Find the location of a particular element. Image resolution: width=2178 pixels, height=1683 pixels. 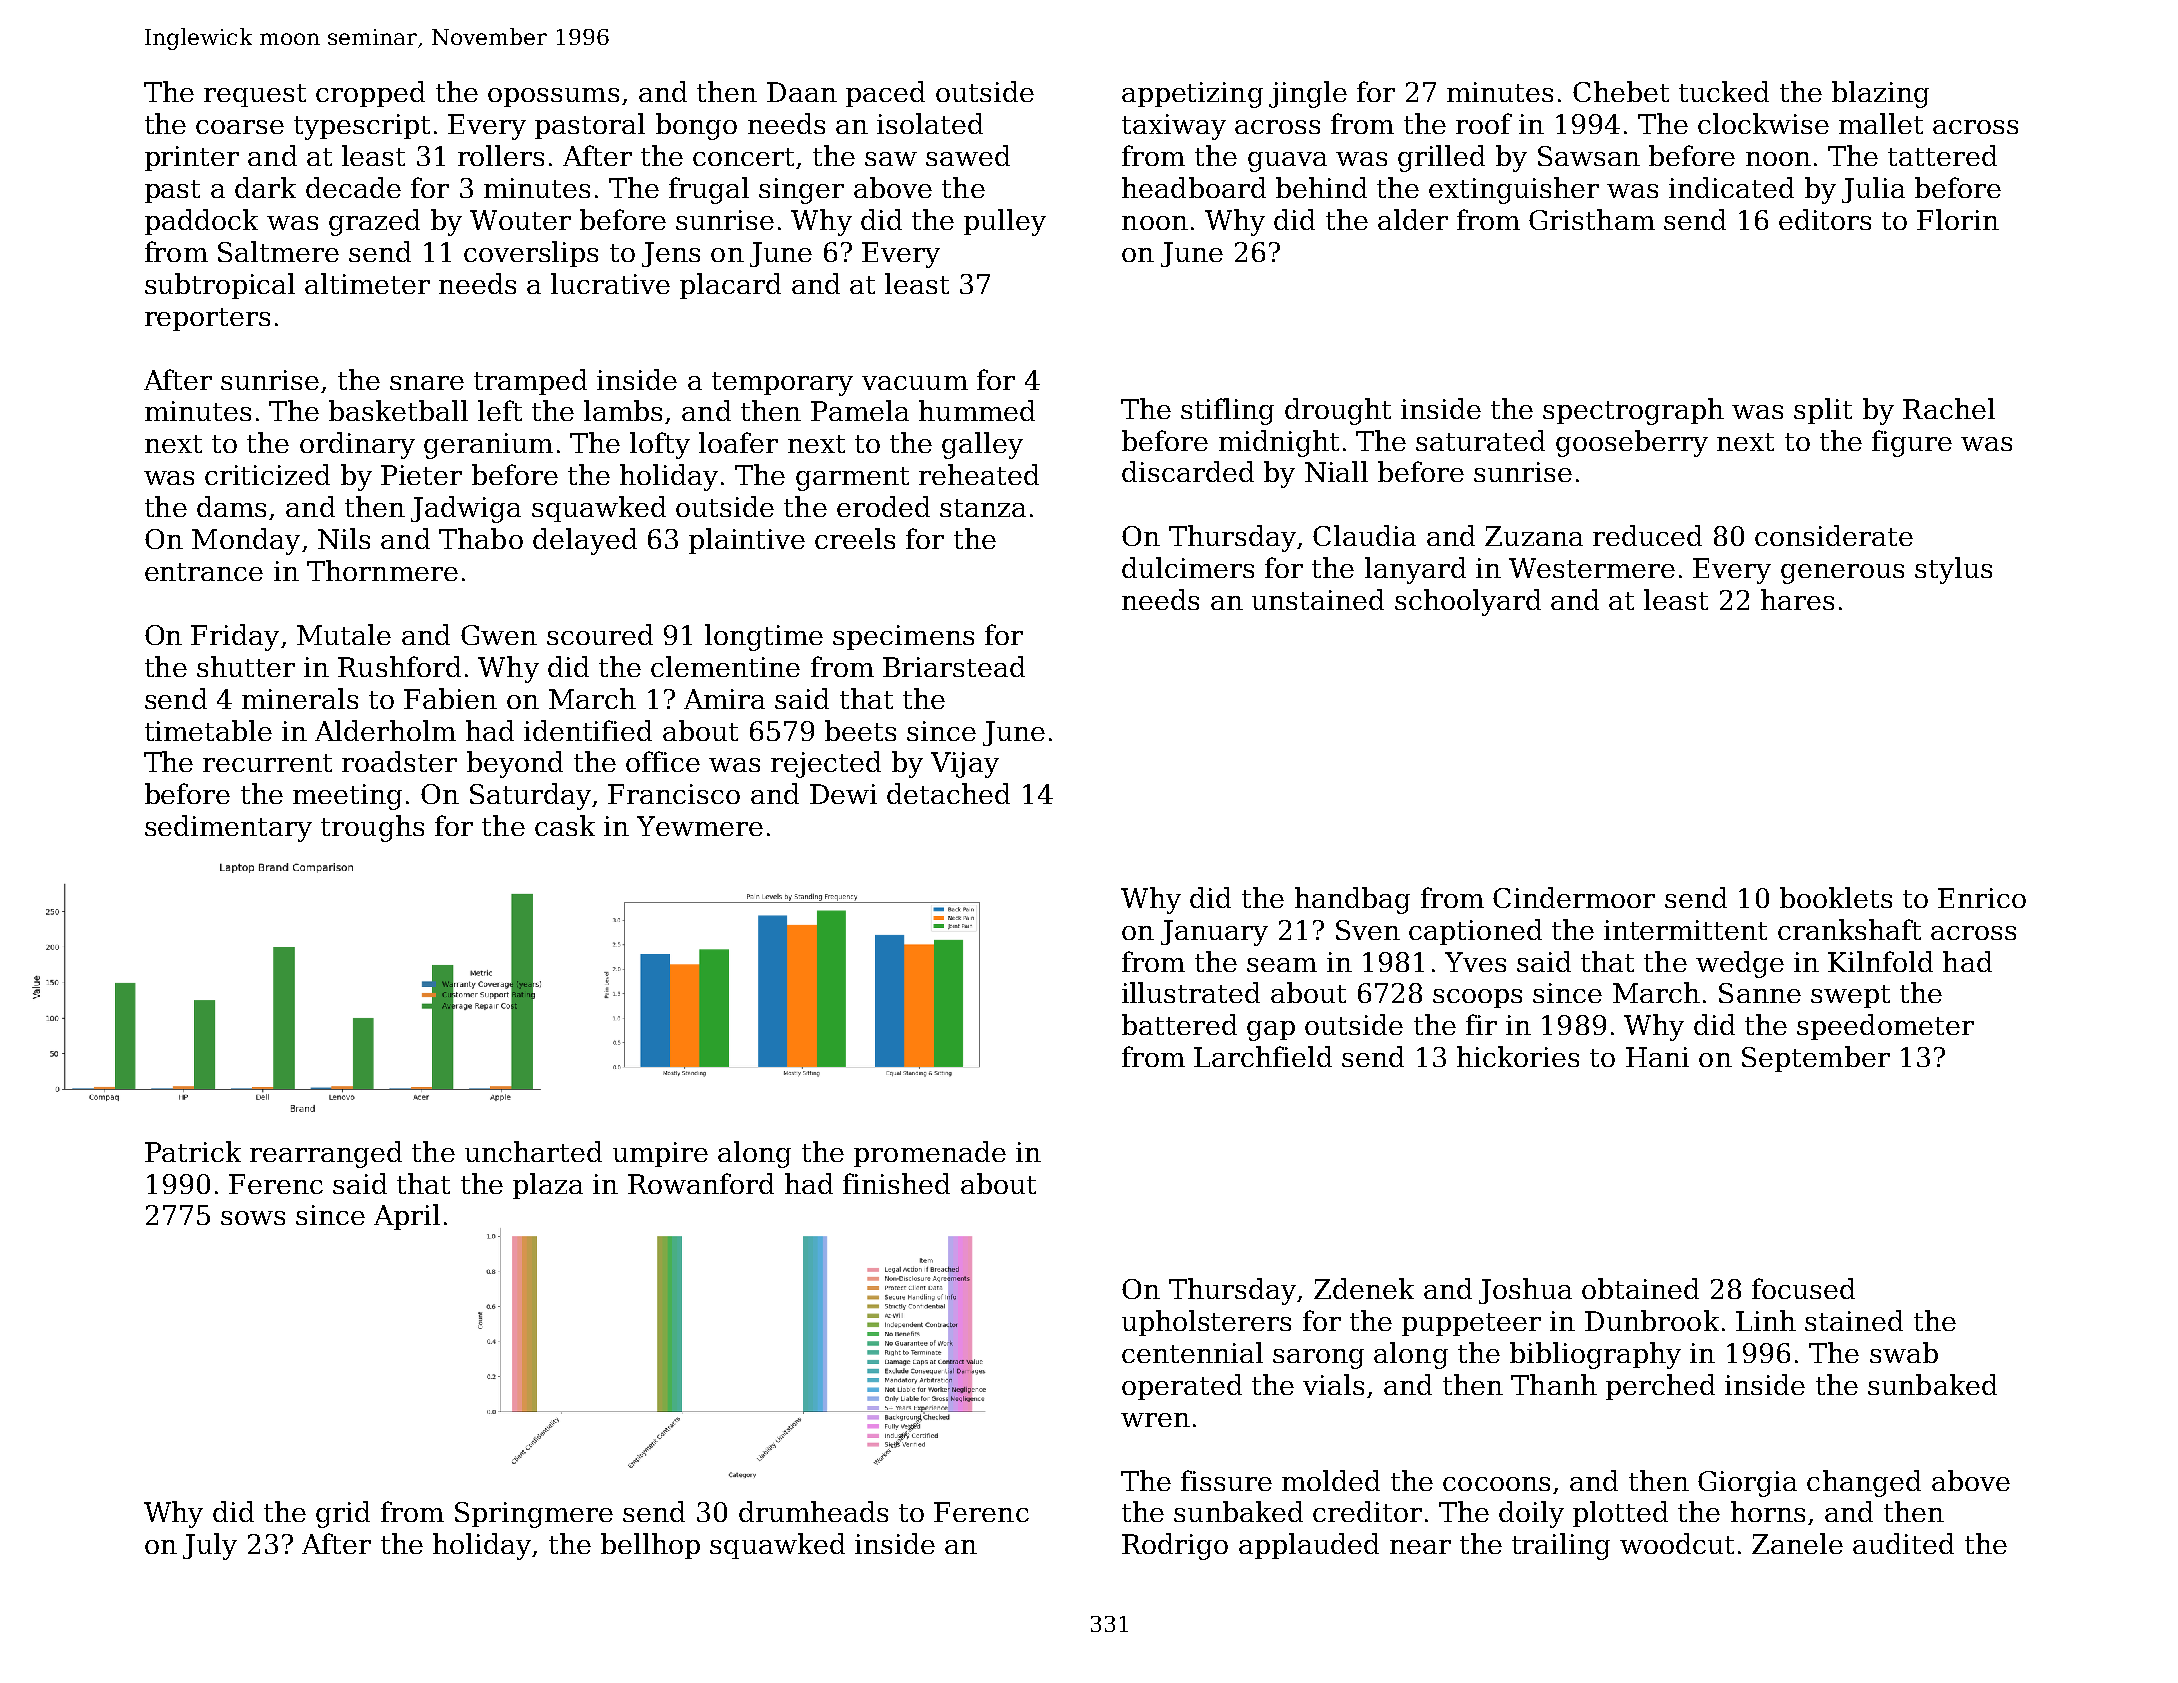

centennial is located at coordinates (1192, 1352).
